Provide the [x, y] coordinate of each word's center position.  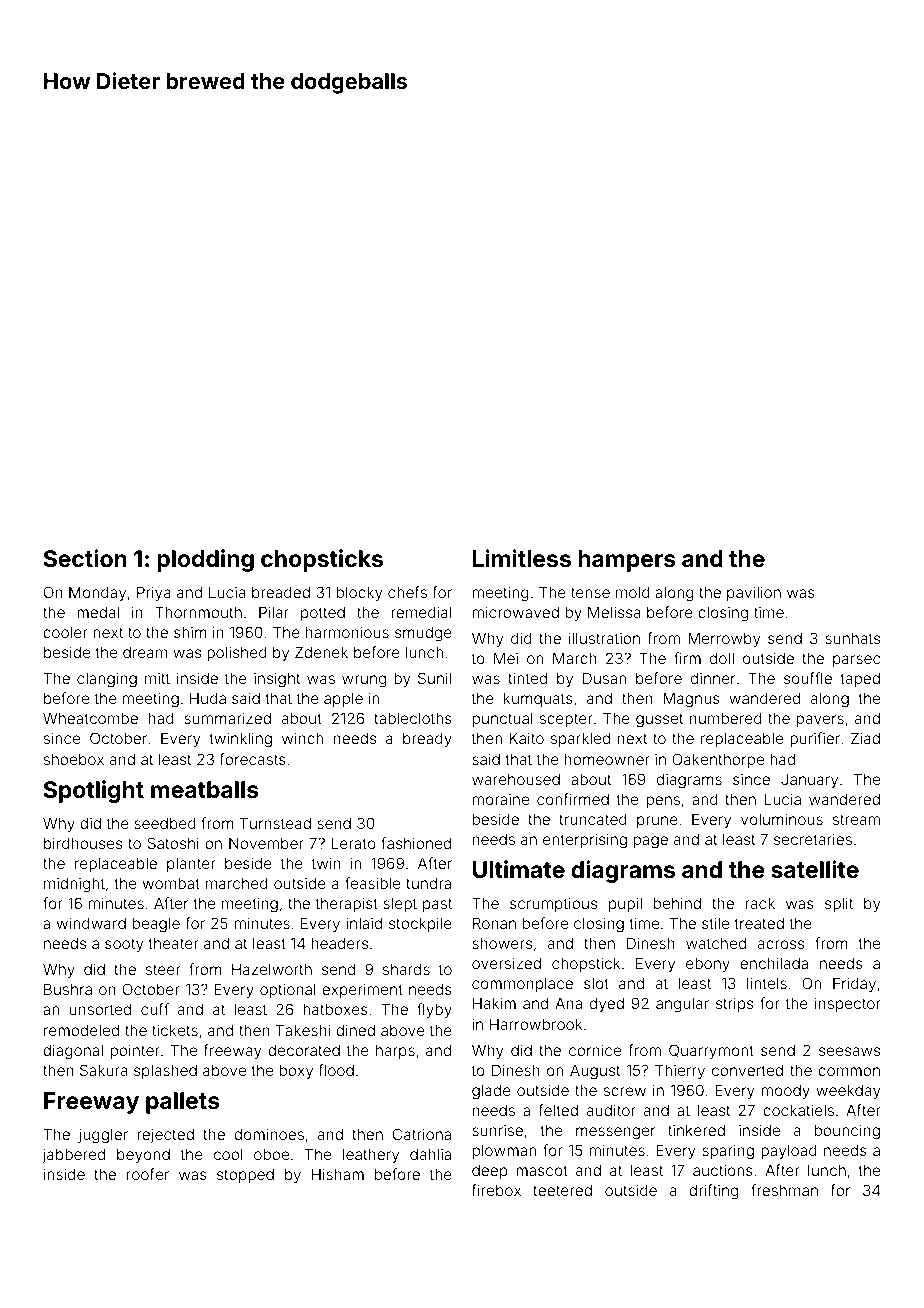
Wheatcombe [90, 718]
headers [340, 943]
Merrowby [724, 639]
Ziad [865, 738]
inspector [848, 1004]
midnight [74, 885]
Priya [154, 593]
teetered [562, 1190]
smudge [423, 634]
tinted [527, 678]
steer [163, 969]
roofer [148, 1174]
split [839, 904]
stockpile [420, 924]
